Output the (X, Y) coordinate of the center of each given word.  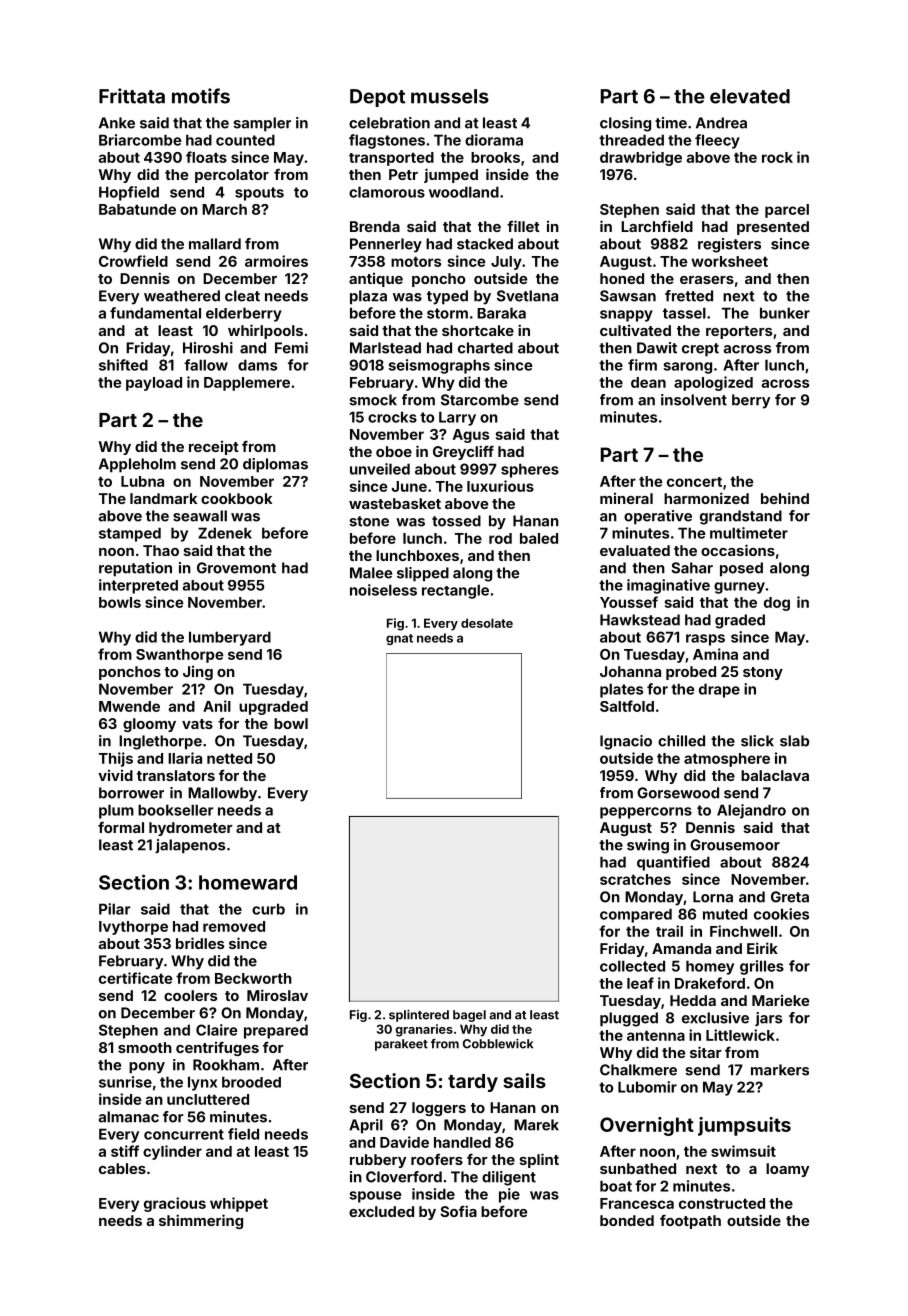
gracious (175, 1204)
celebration (389, 123)
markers (780, 1070)
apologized (713, 383)
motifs (201, 96)
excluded (381, 1211)
